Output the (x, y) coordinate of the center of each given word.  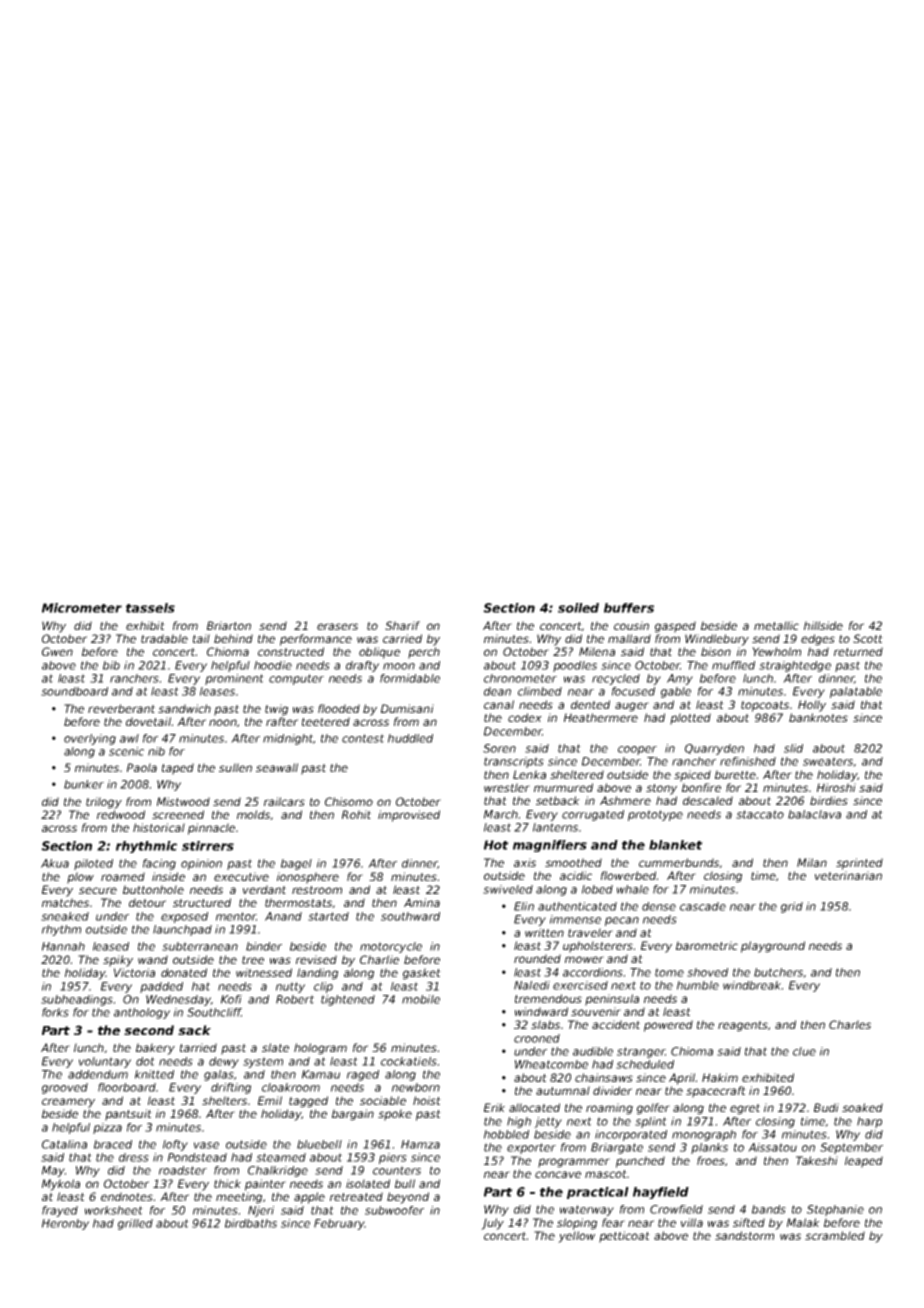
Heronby (65, 1224)
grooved (65, 1088)
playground (773, 947)
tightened (348, 1000)
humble (698, 985)
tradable (164, 638)
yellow (576, 1237)
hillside (823, 625)
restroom (317, 890)
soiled (578, 608)
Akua (55, 863)
